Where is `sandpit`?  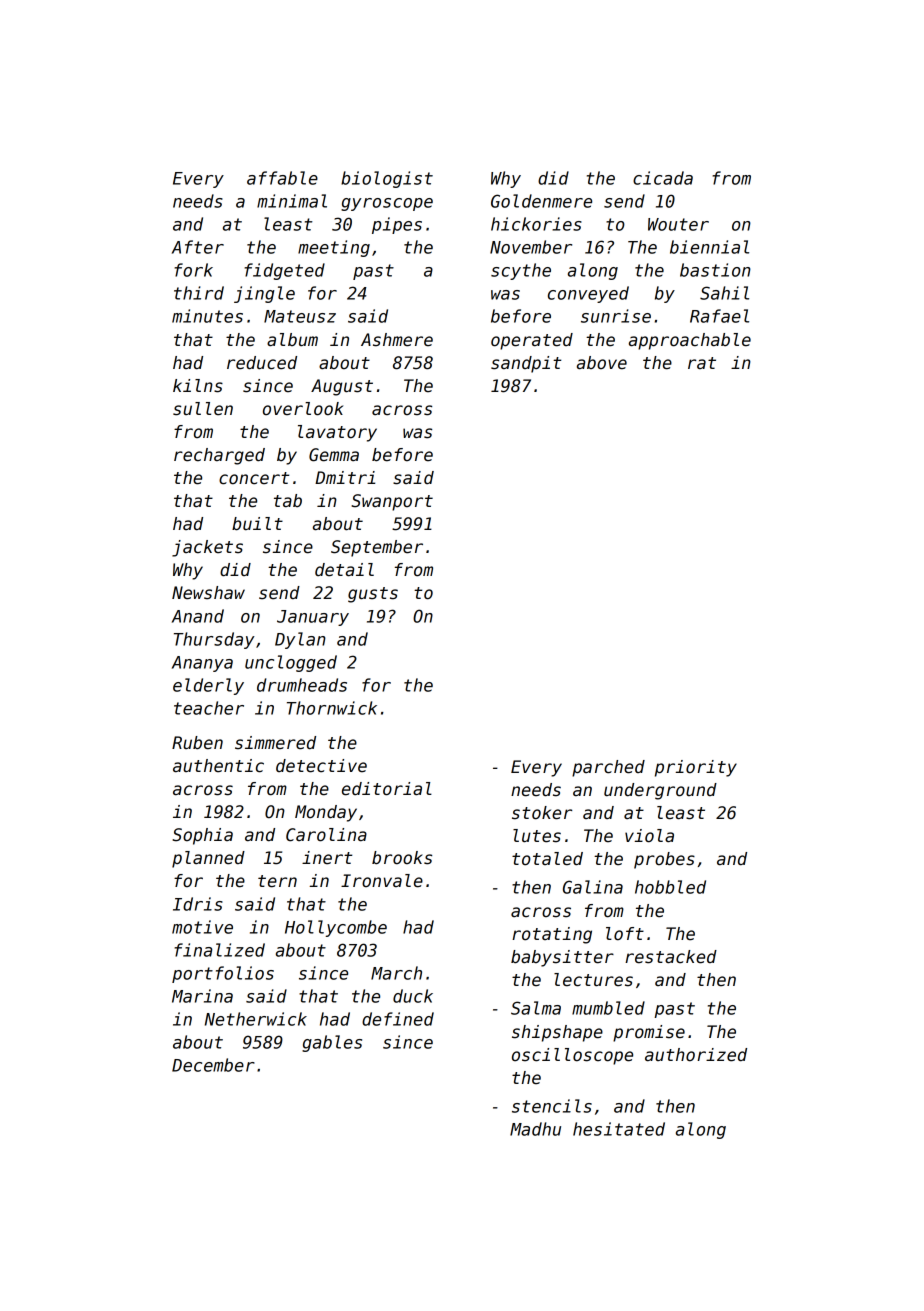 sandpit is located at coordinates (526, 364).
